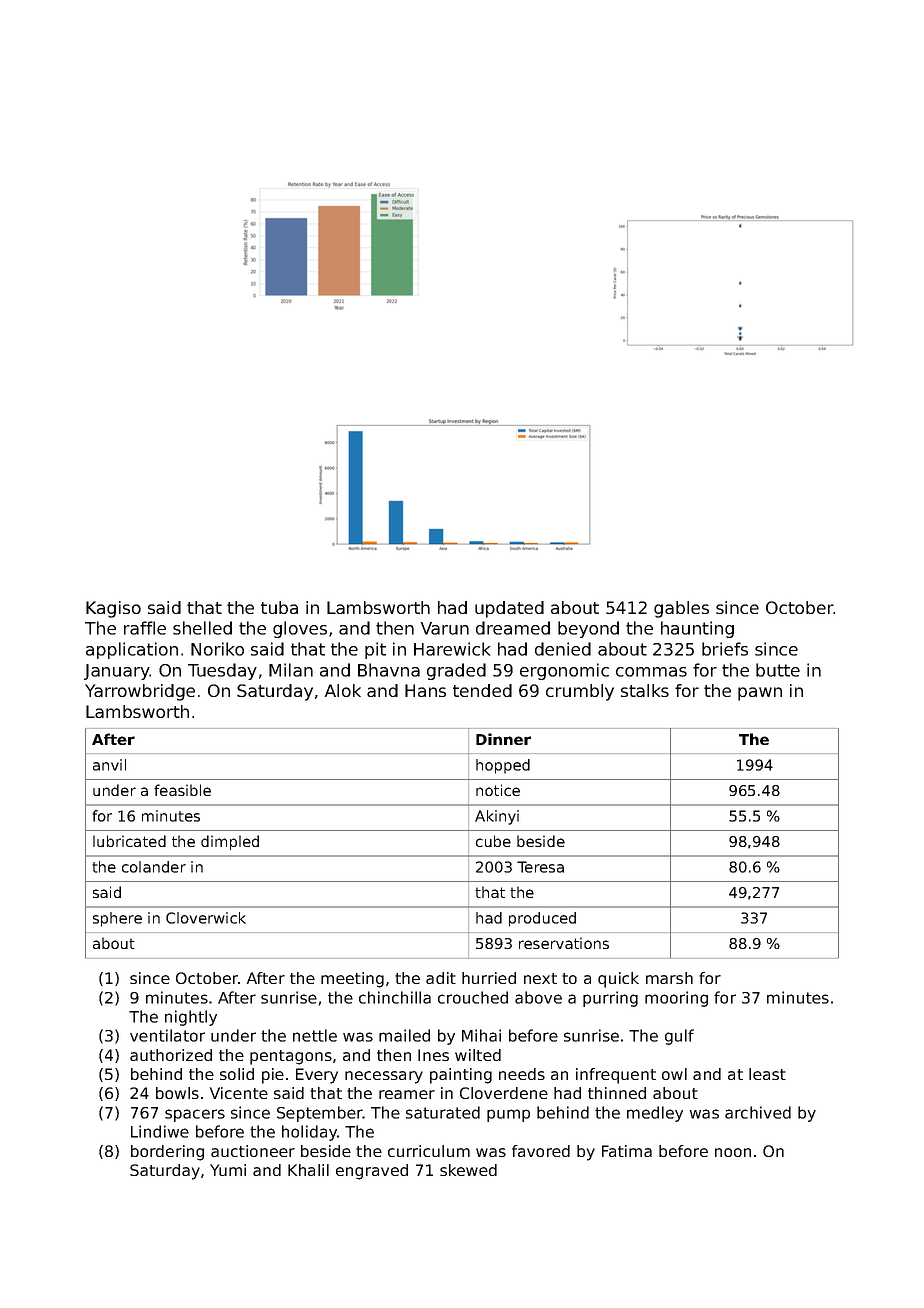 The width and height of the screenshot is (924, 1308). What do you see at coordinates (468, 1170) in the screenshot?
I see `skewed` at bounding box center [468, 1170].
